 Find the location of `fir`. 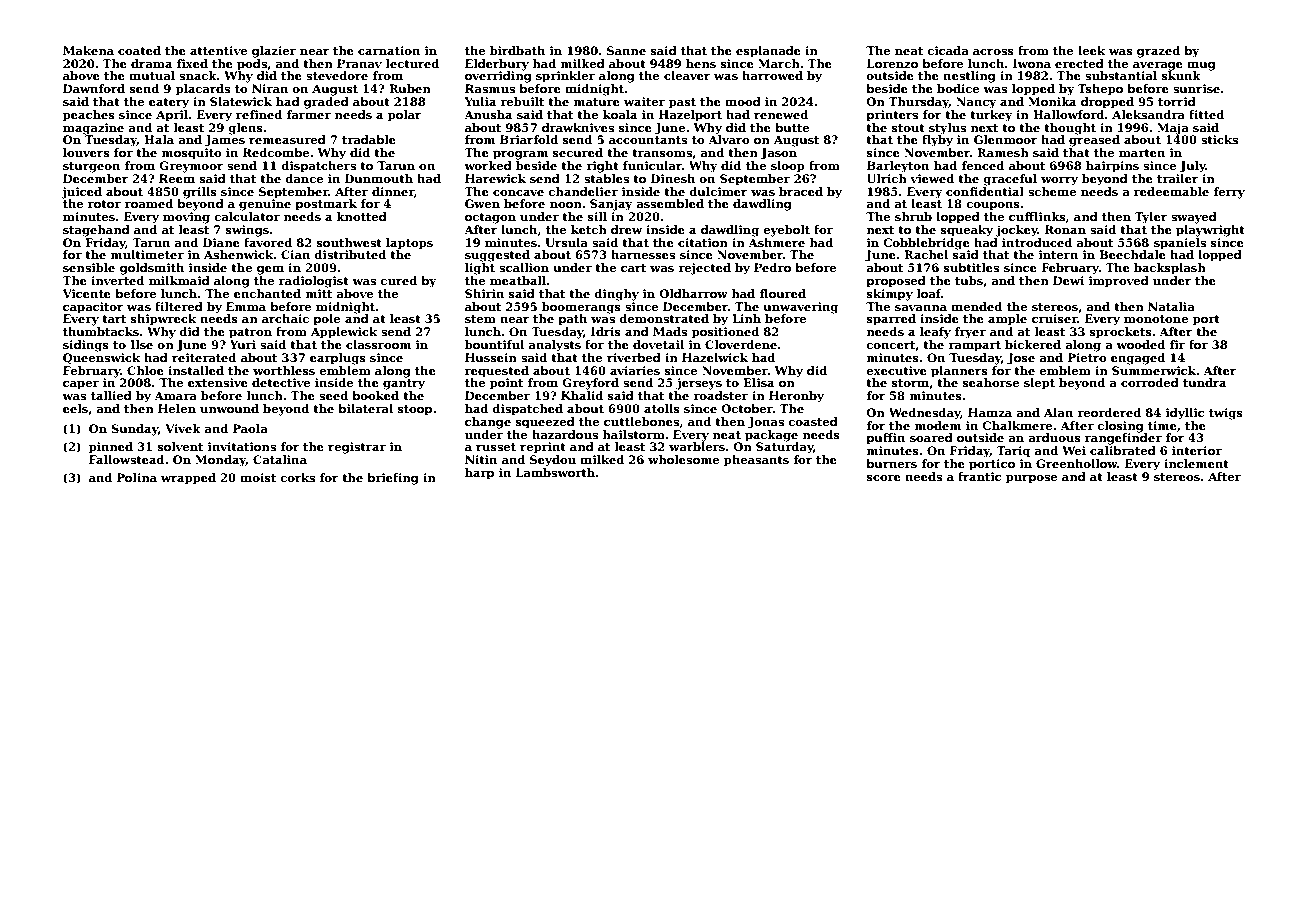

fir is located at coordinates (1177, 344).
